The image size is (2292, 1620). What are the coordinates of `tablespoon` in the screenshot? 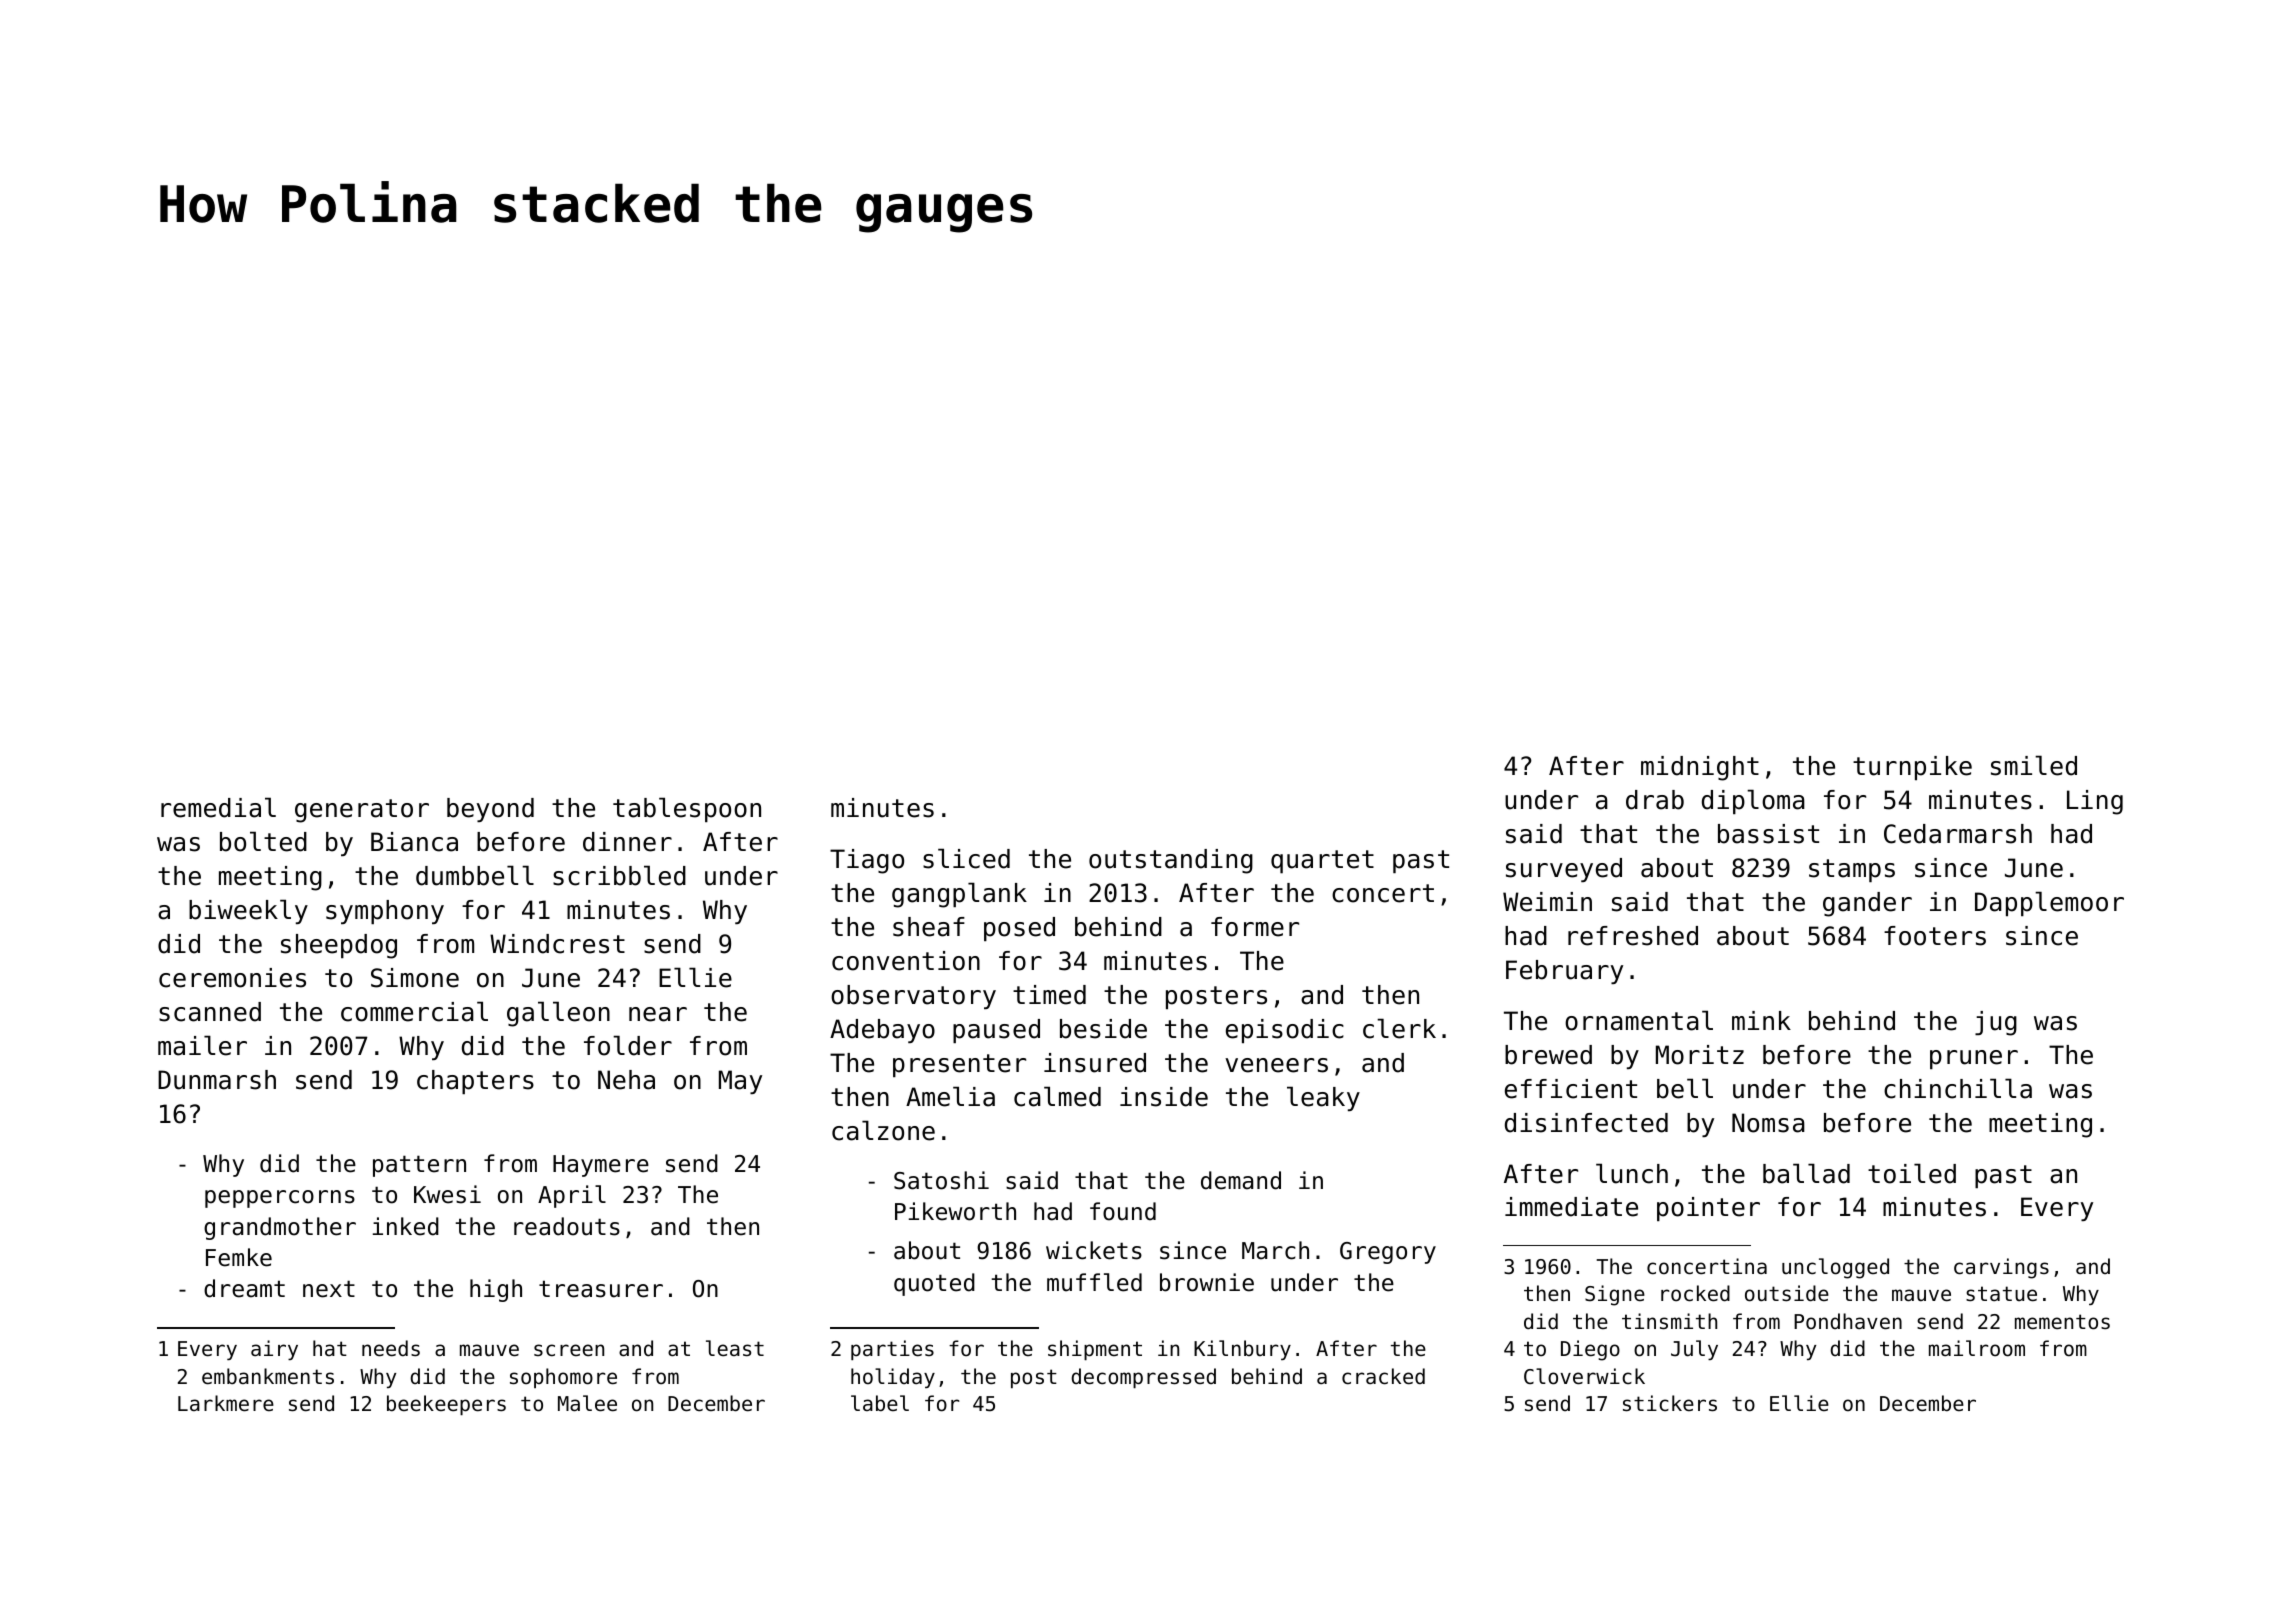 It's located at (687, 809).
